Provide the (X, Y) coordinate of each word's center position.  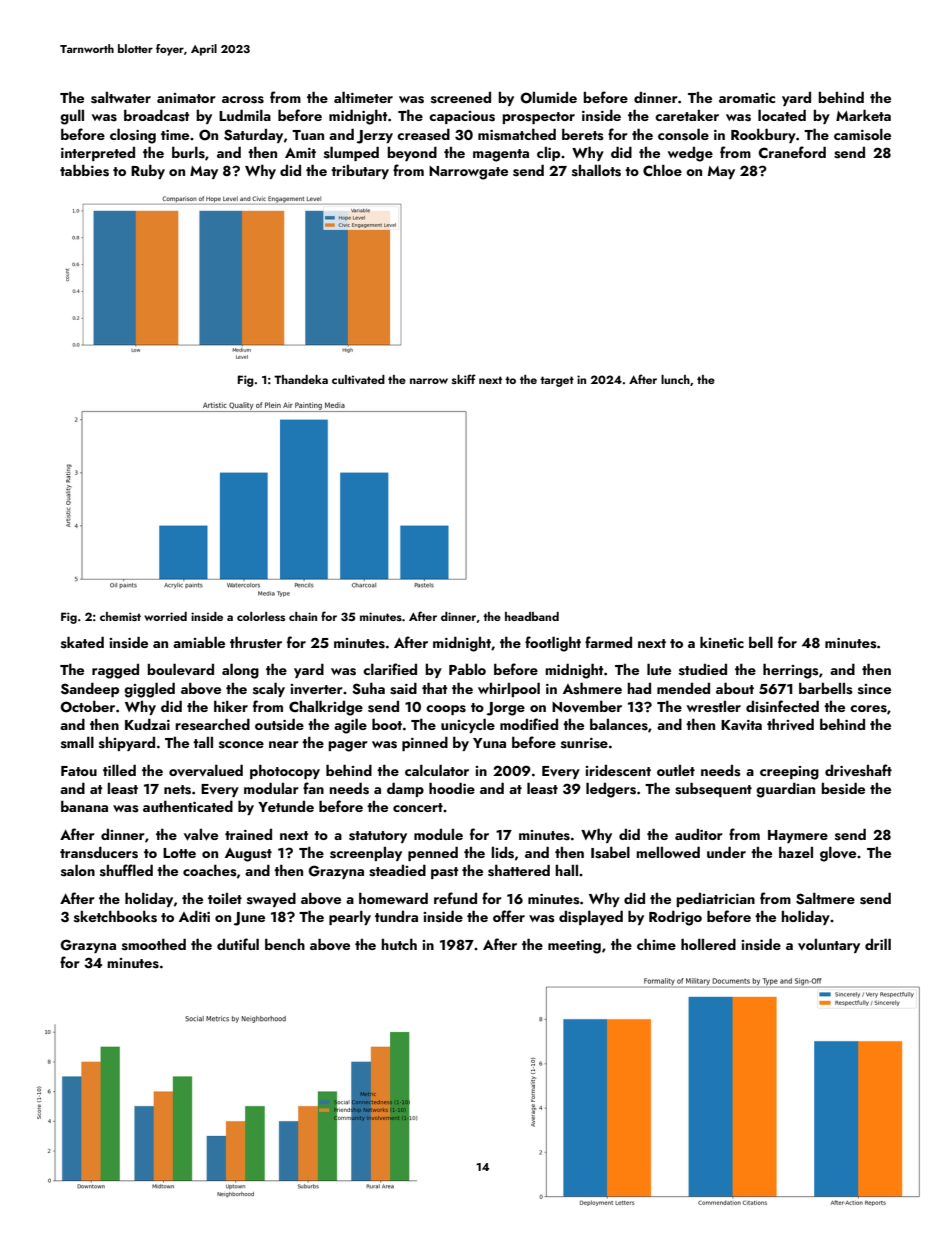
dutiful (238, 944)
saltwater (121, 98)
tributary (360, 172)
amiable (199, 642)
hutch (399, 944)
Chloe (662, 170)
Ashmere (592, 688)
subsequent (713, 789)
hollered (708, 944)
